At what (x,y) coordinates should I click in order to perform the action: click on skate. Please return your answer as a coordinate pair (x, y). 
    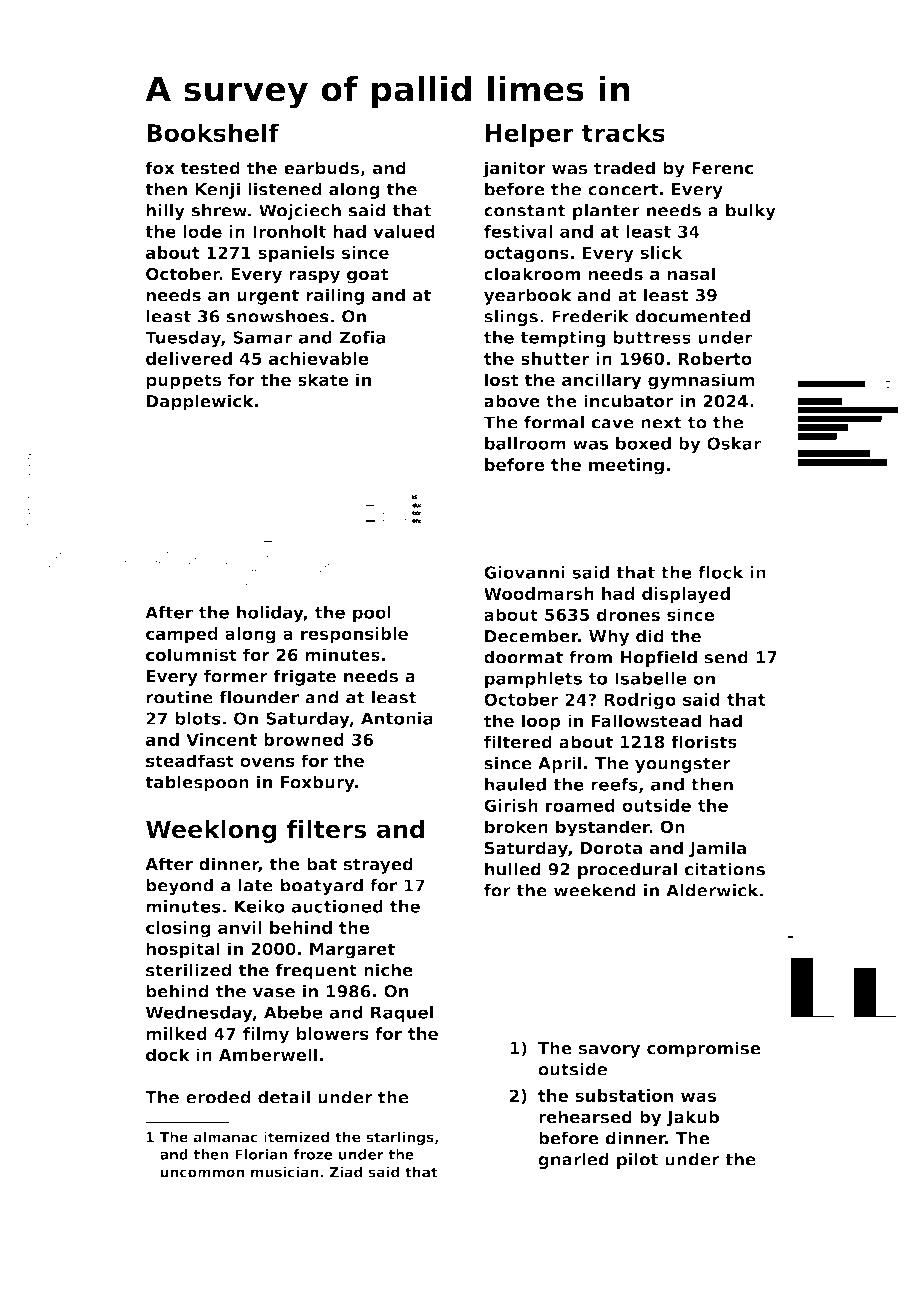
    Looking at the image, I should click on (323, 379).
